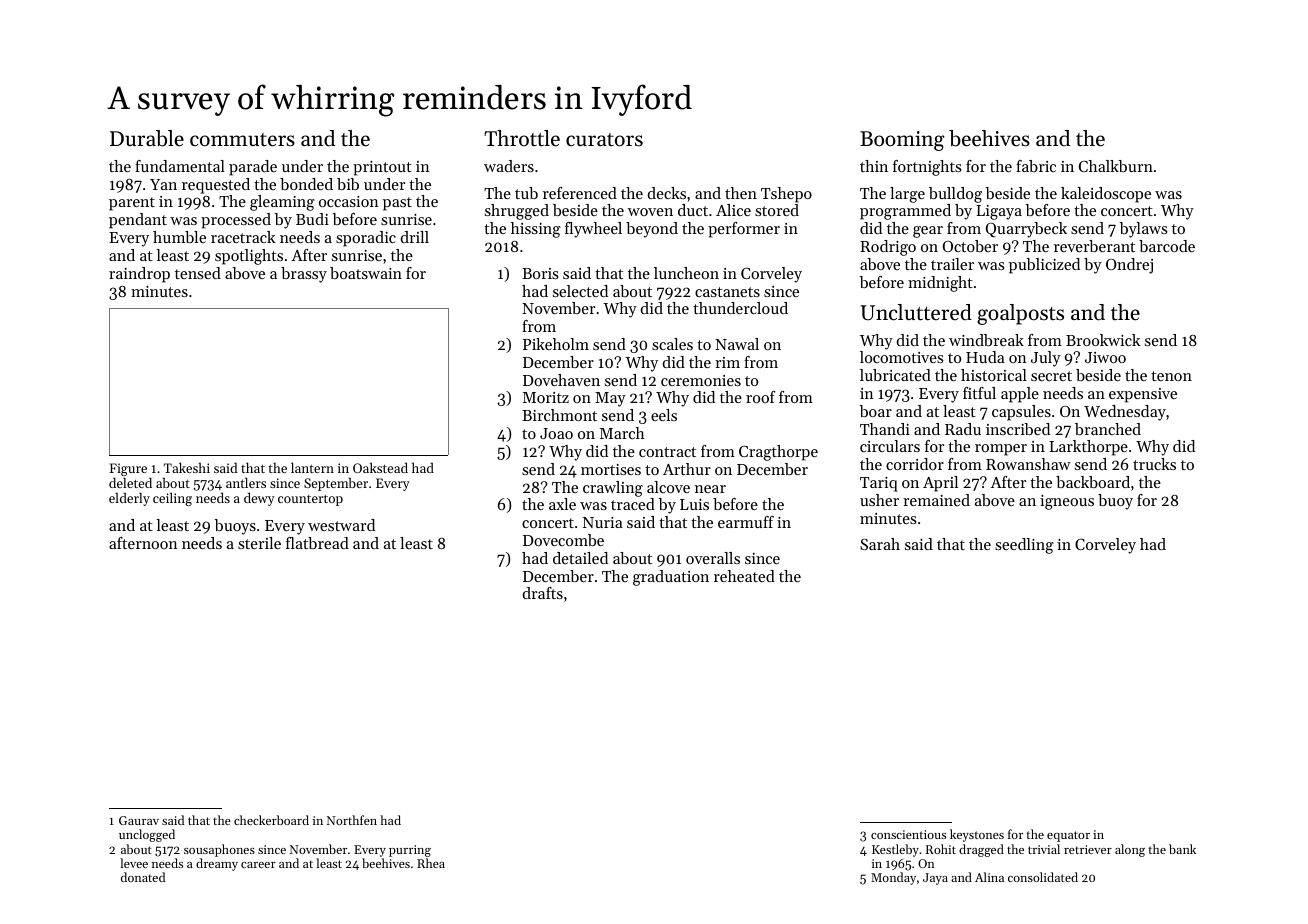 This page has width=1308, height=924. I want to click on Chalkburn, so click(1116, 166).
